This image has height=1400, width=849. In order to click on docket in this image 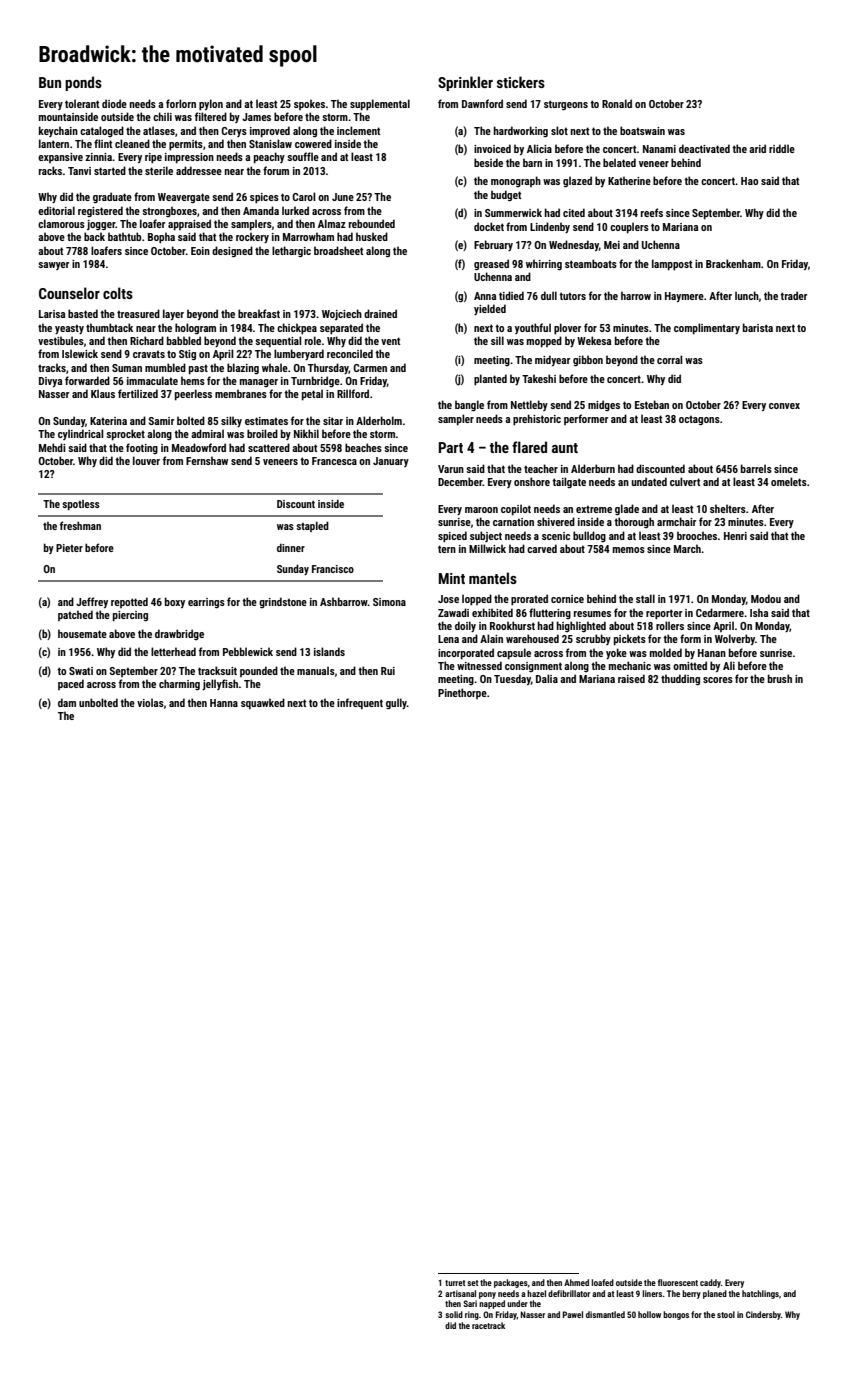, I will do `click(489, 226)`.
